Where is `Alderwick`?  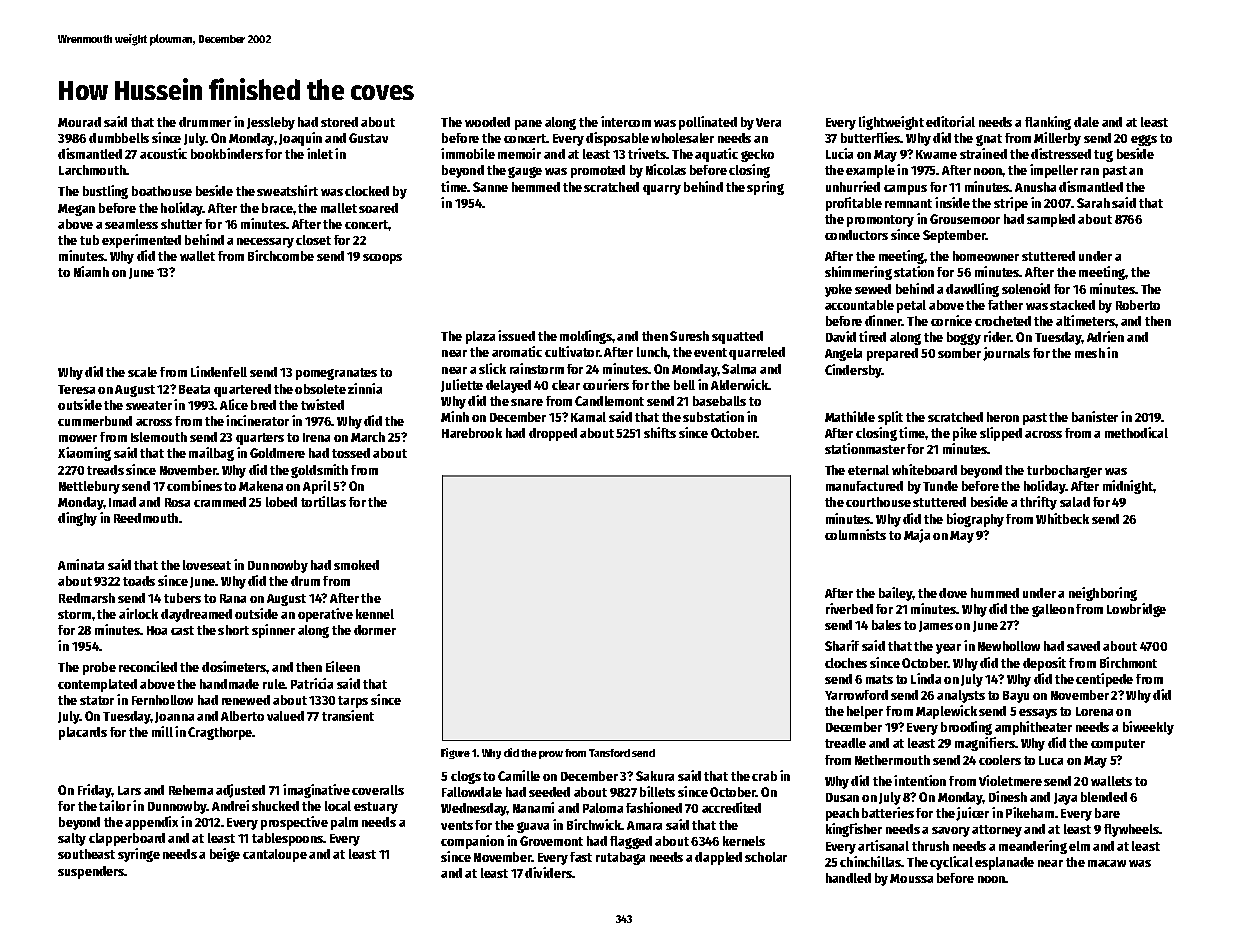 Alderwick is located at coordinates (740, 384).
